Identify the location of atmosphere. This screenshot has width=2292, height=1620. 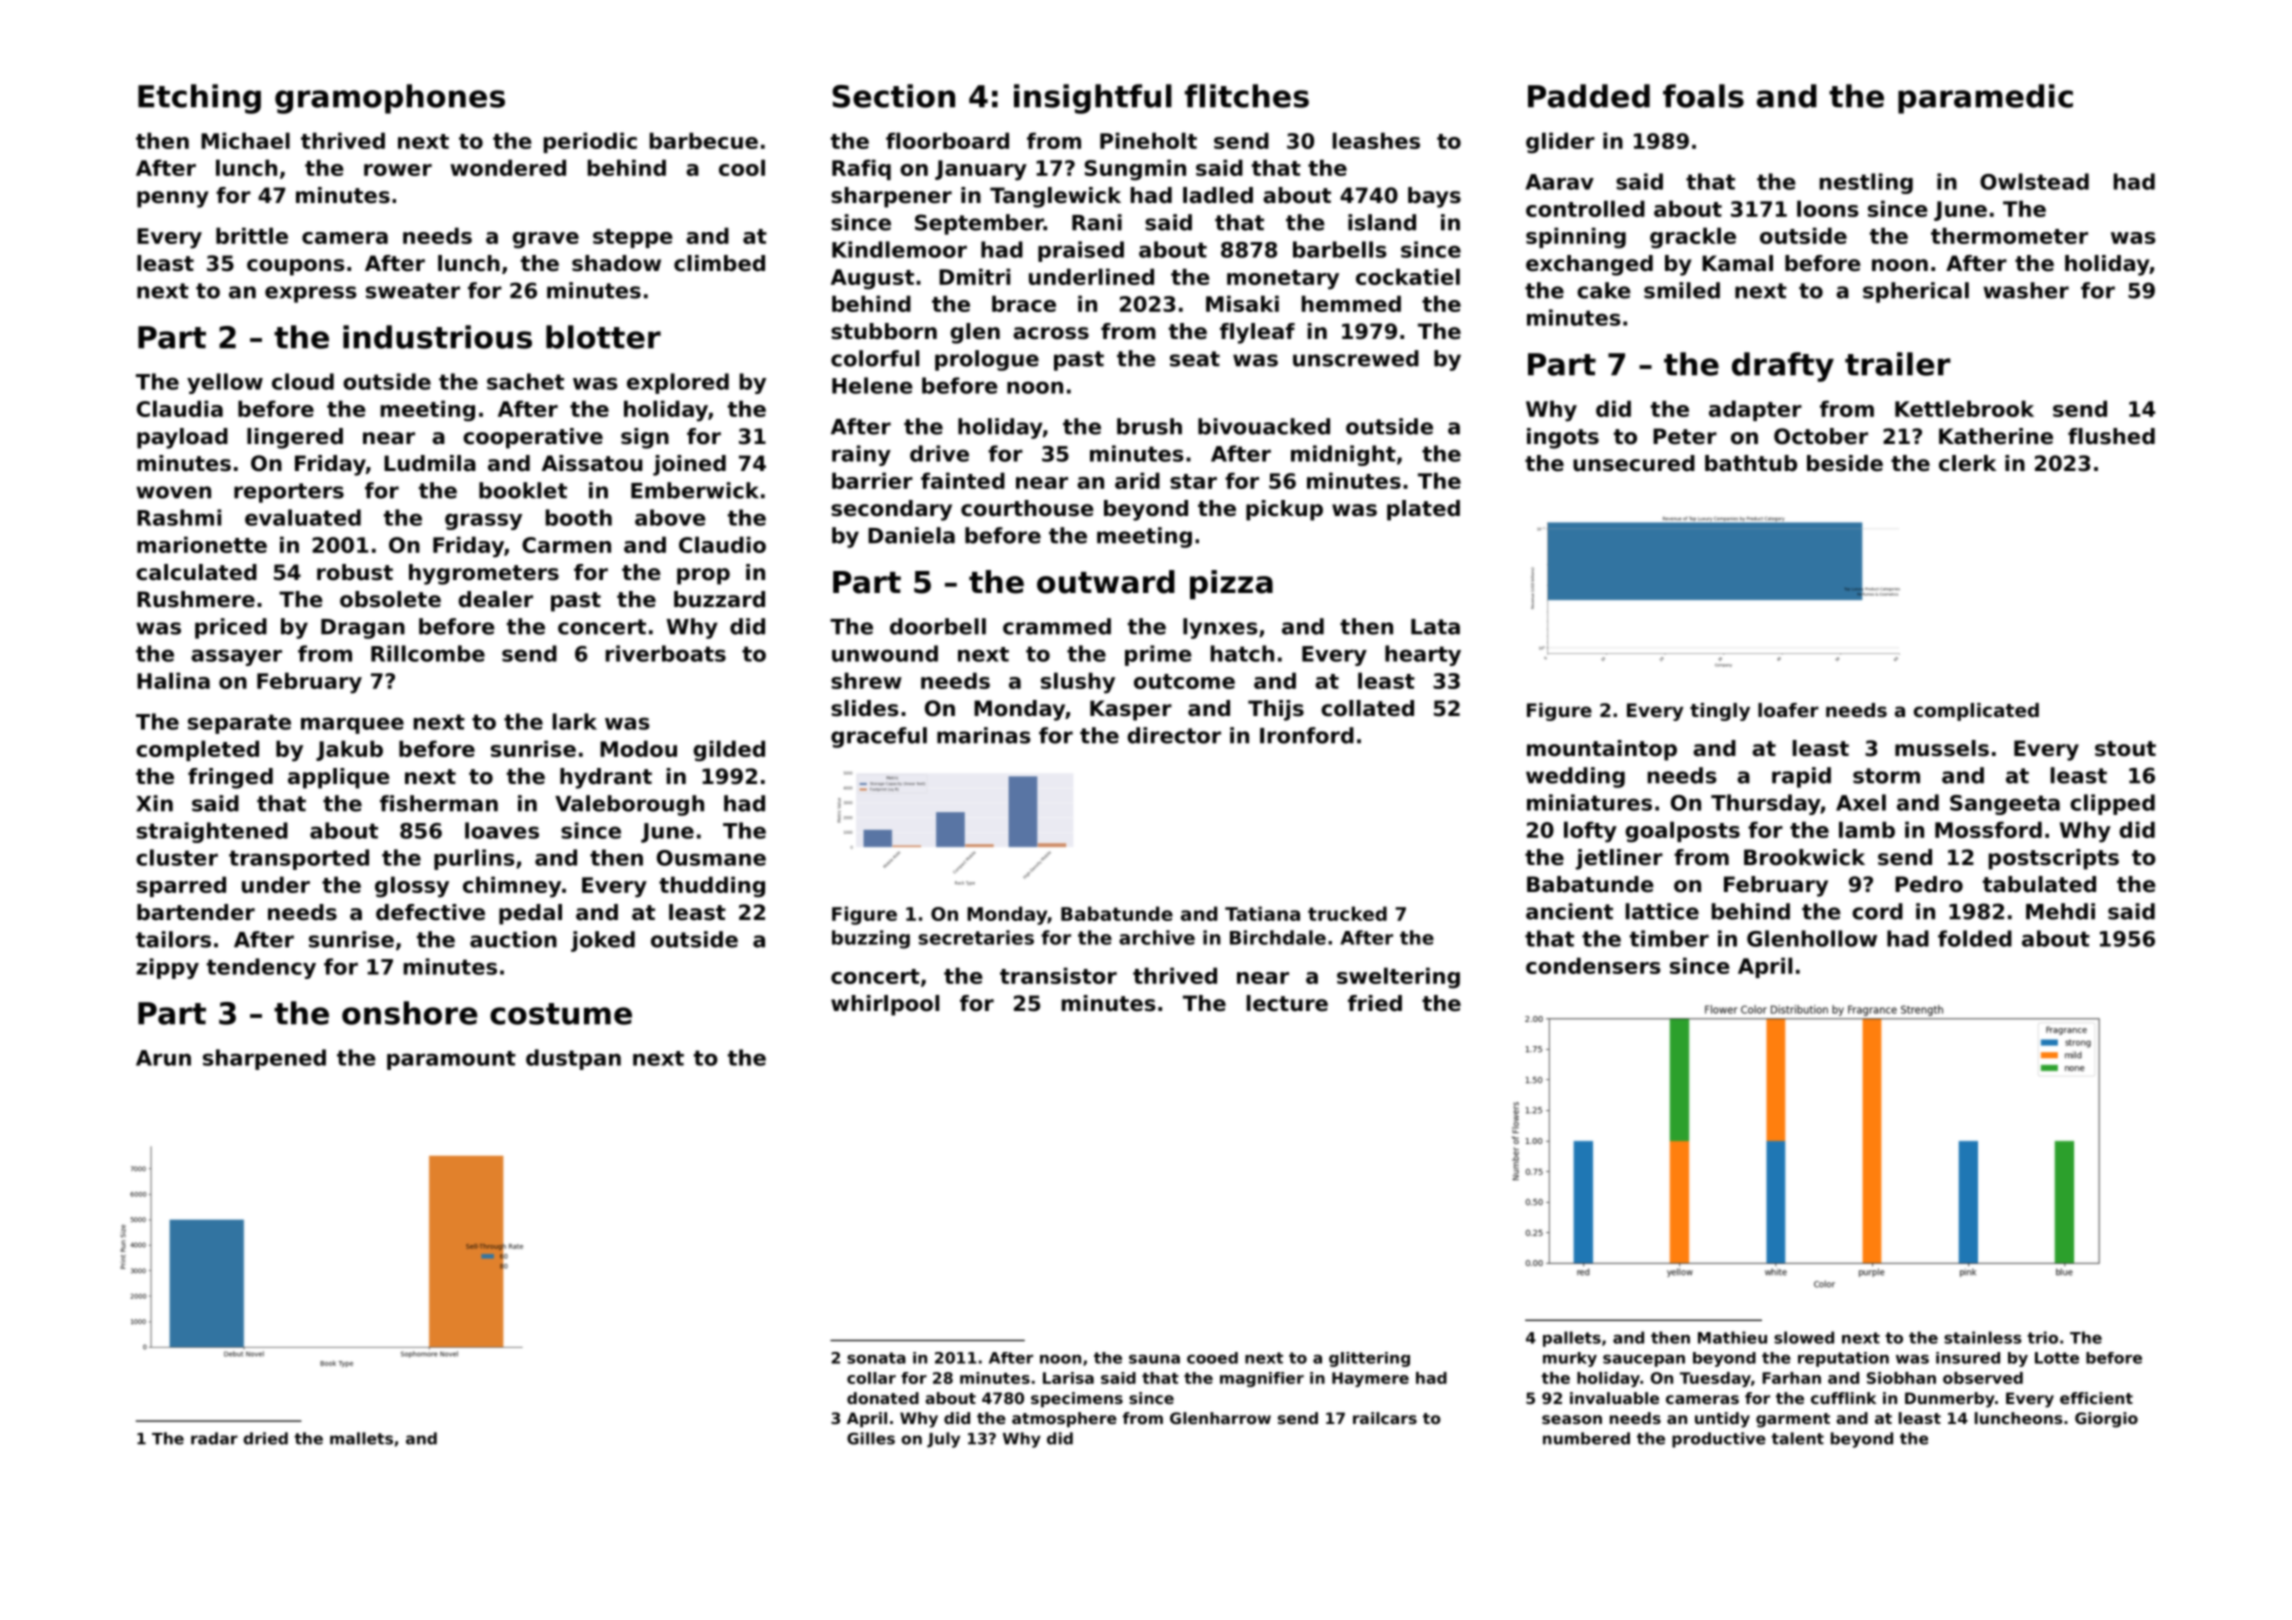
(1064, 1420).
